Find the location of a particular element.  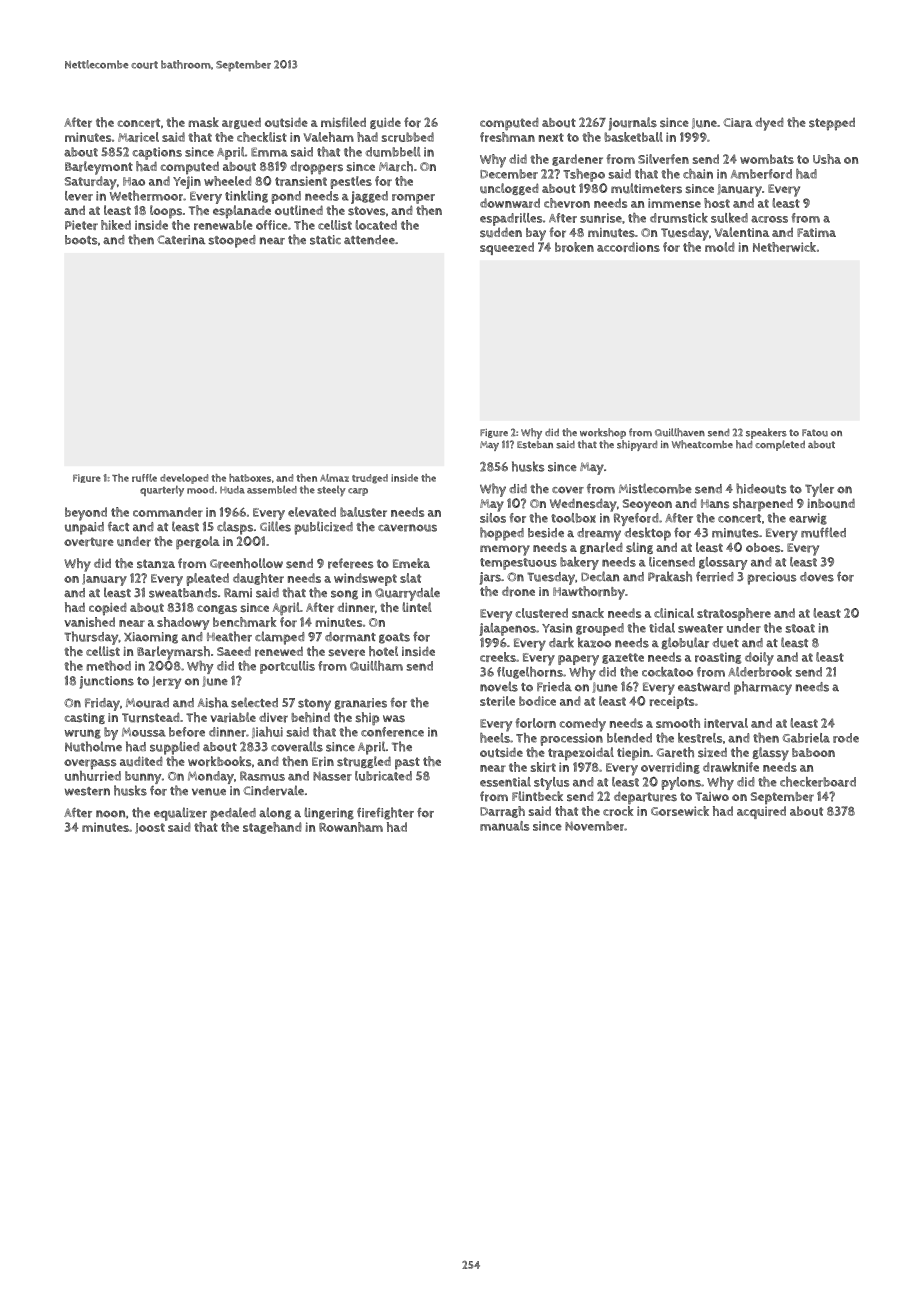

before is located at coordinates (187, 732).
